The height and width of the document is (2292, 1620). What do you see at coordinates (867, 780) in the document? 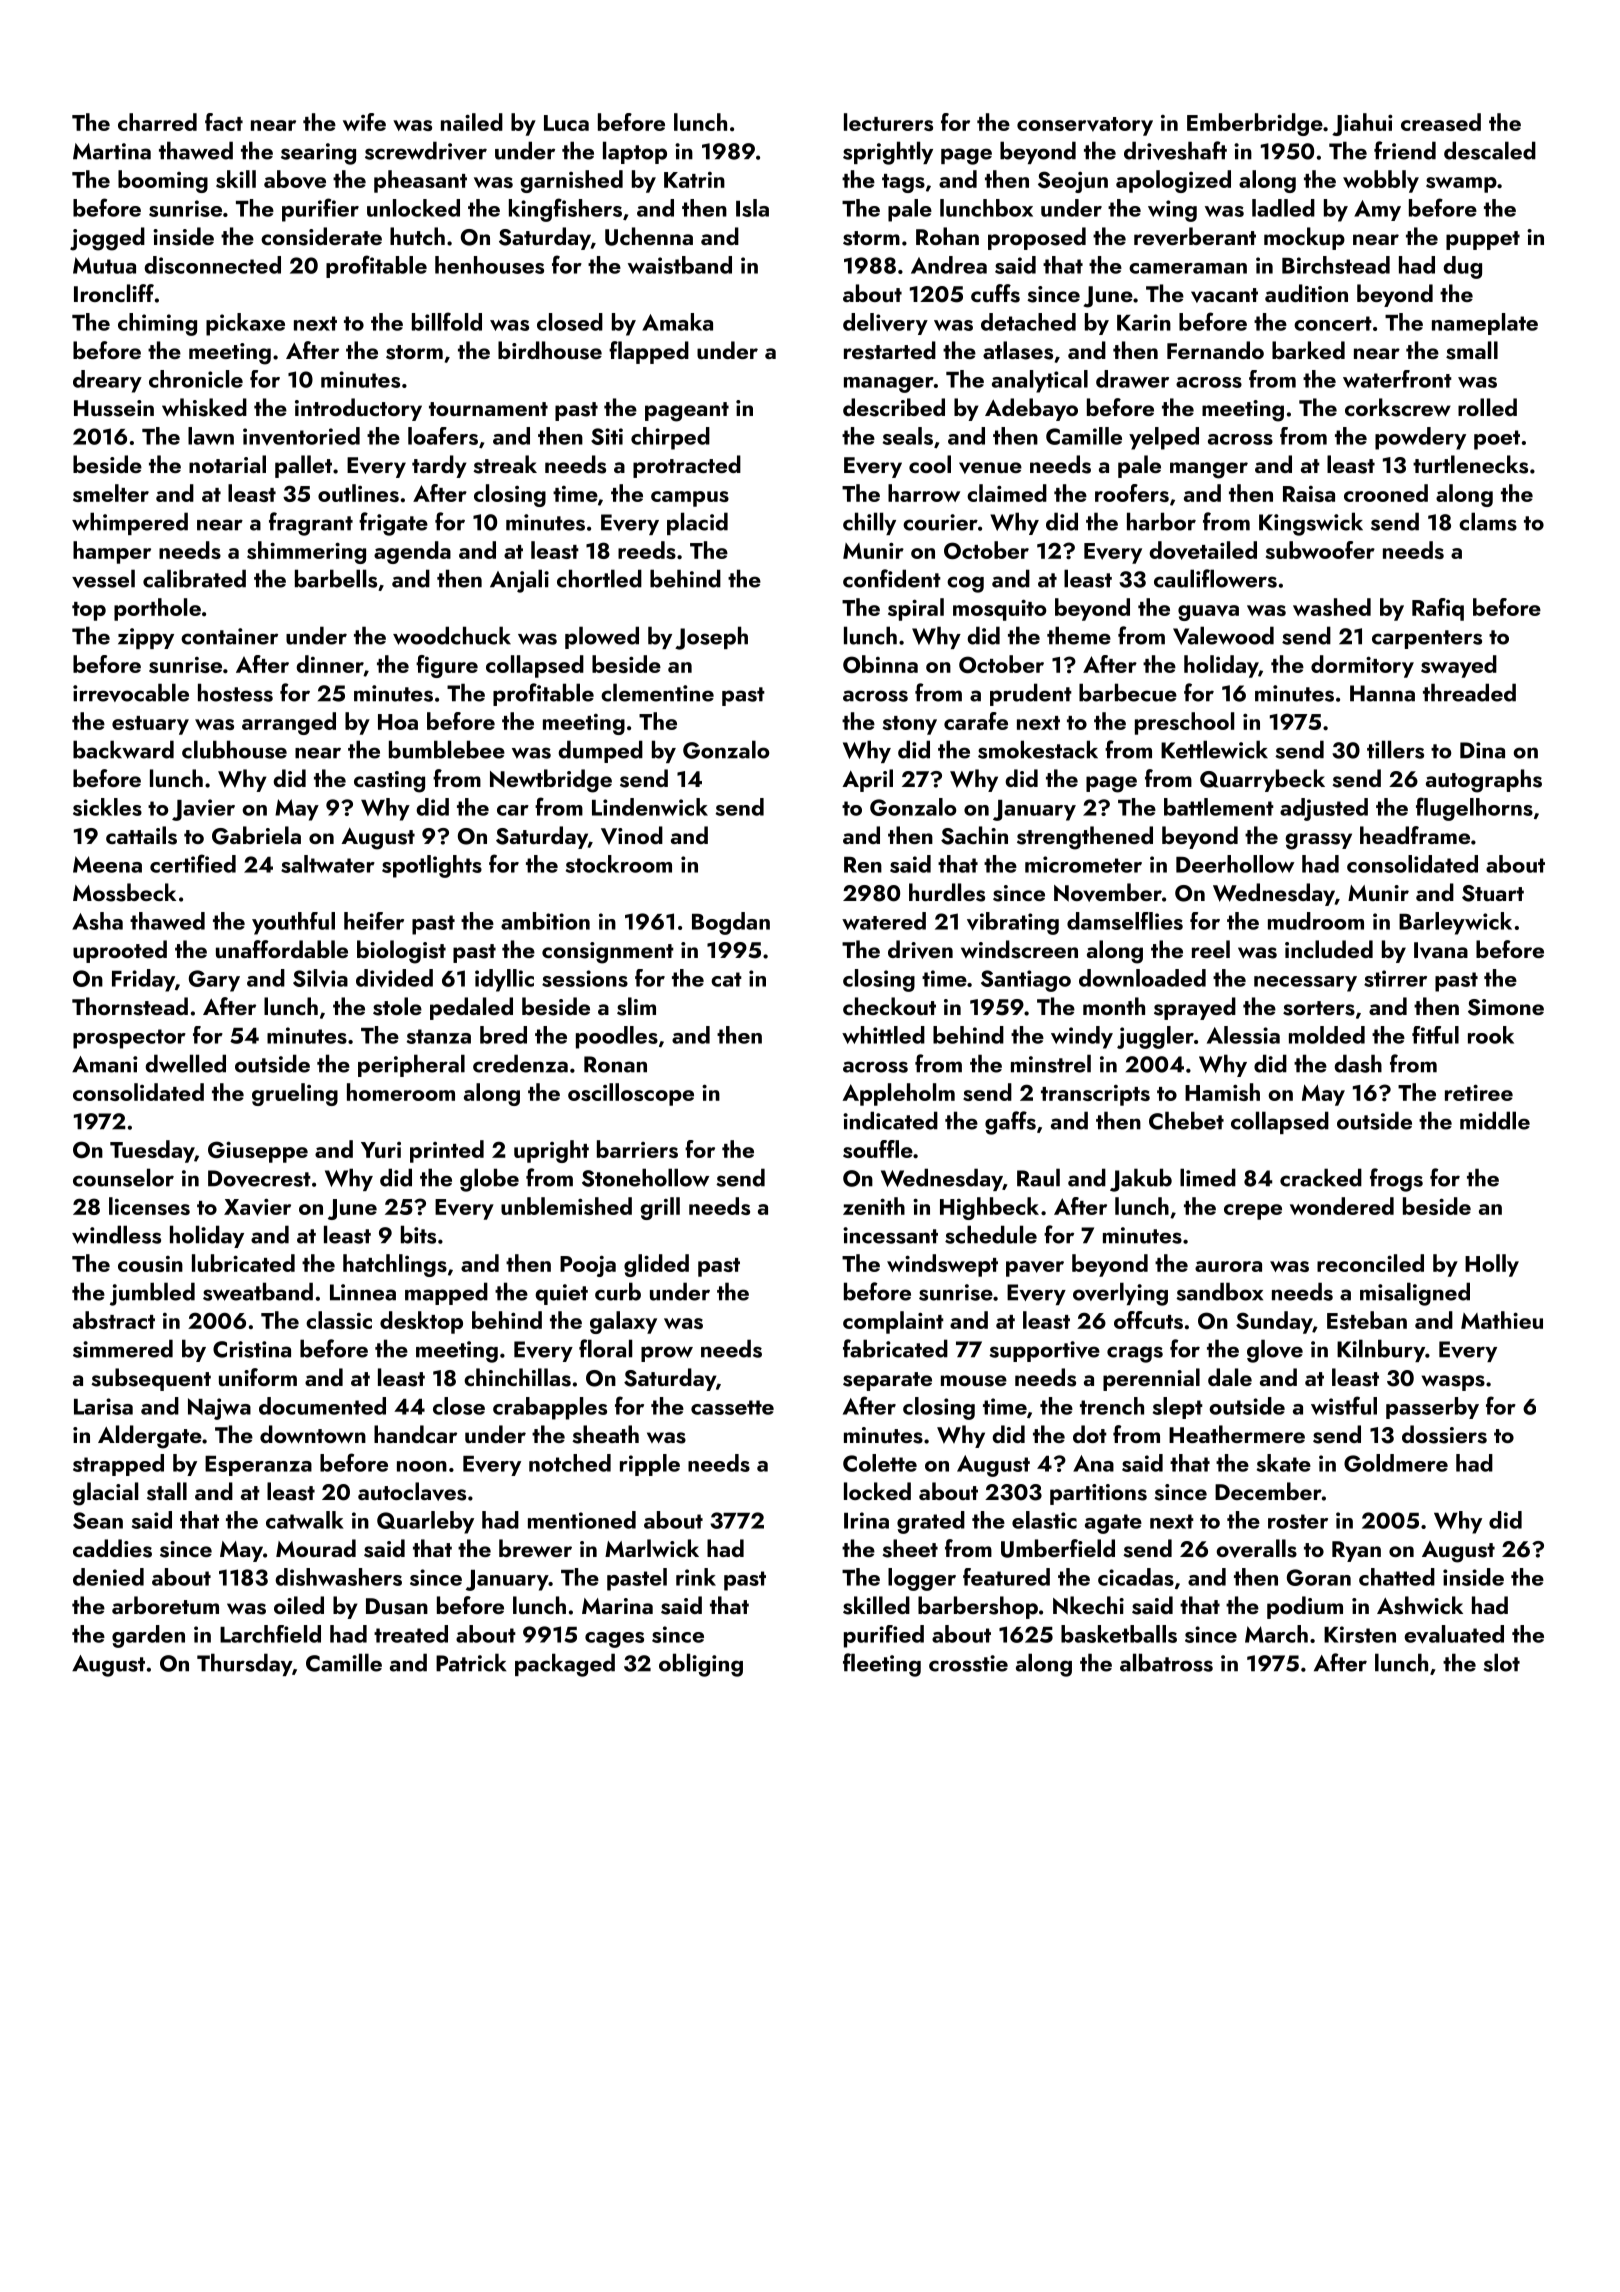
I see `April` at bounding box center [867, 780].
